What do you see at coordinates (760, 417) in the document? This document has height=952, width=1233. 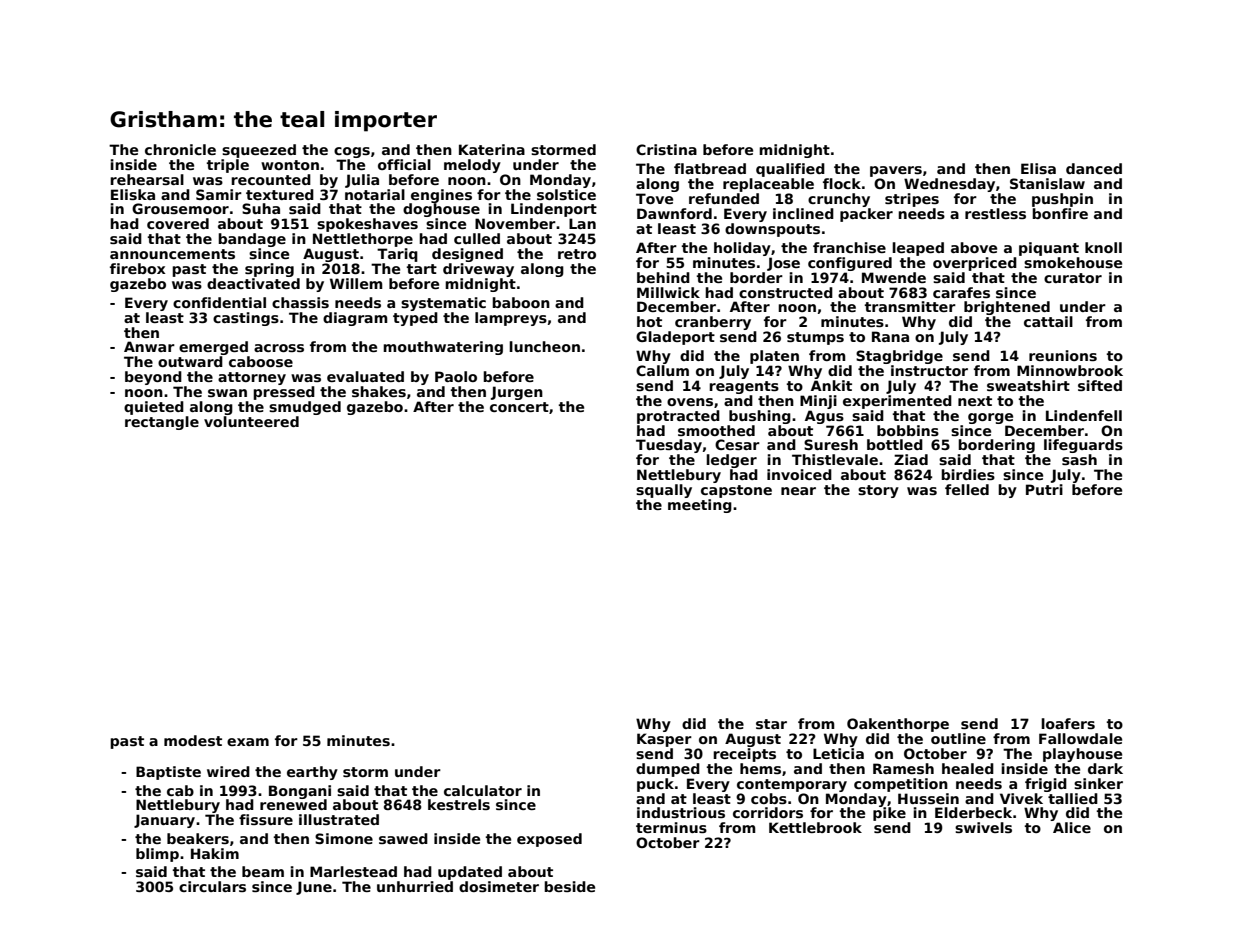 I see `bushing` at bounding box center [760, 417].
